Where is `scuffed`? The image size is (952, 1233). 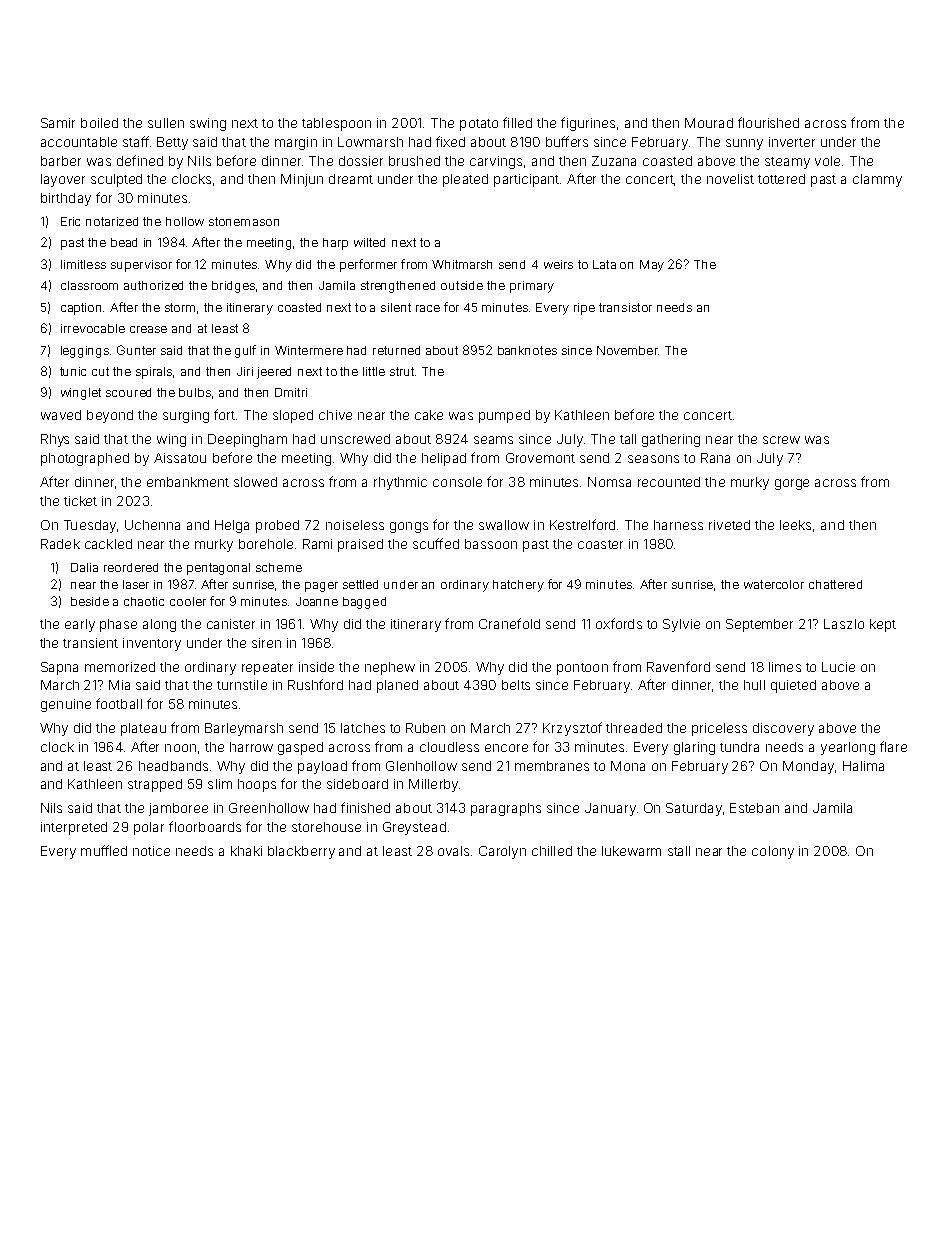
scuffed is located at coordinates (436, 543).
